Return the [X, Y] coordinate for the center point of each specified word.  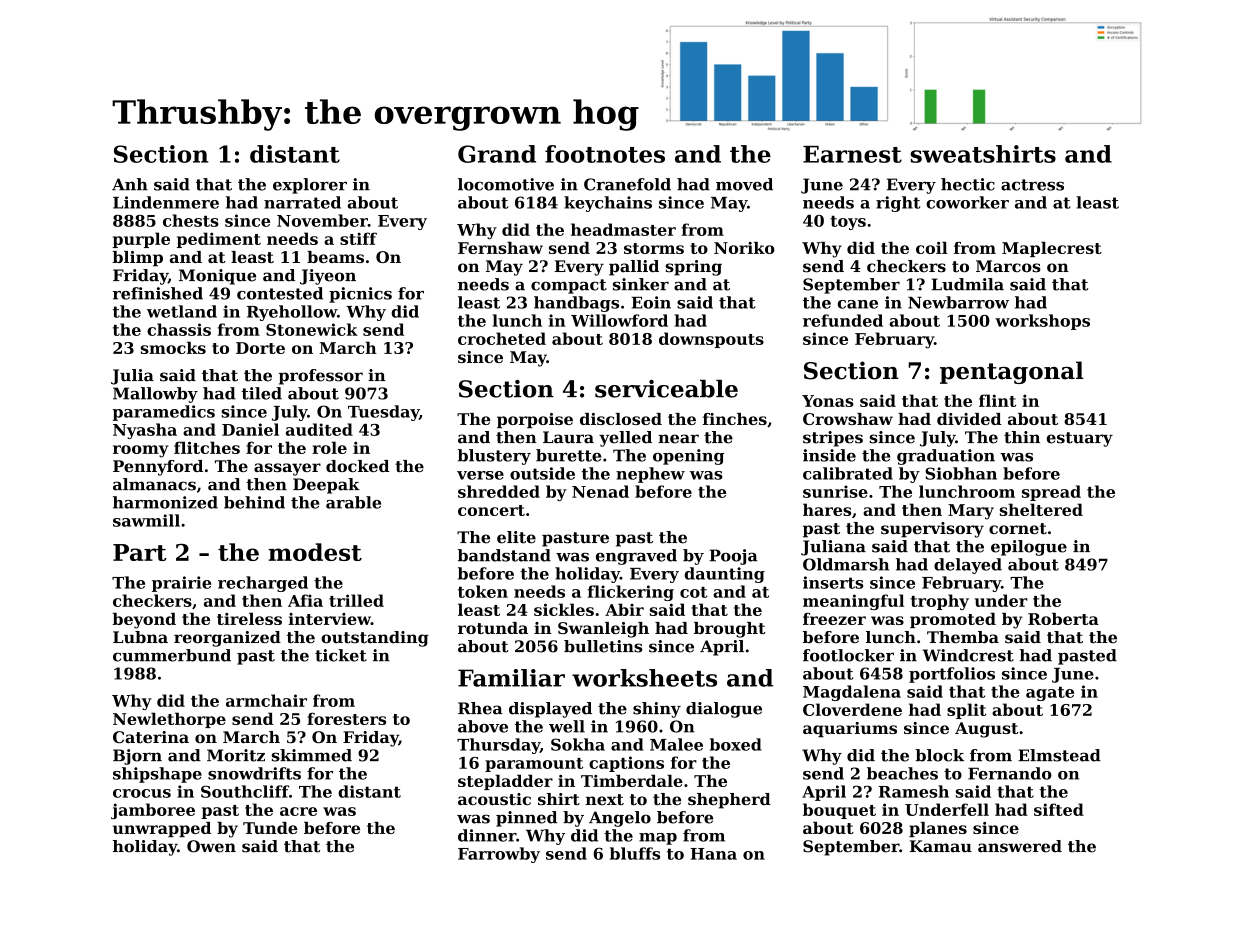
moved [744, 184]
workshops [1042, 322]
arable [353, 502]
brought [730, 630]
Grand [497, 154]
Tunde [270, 828]
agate [1050, 693]
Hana [713, 854]
